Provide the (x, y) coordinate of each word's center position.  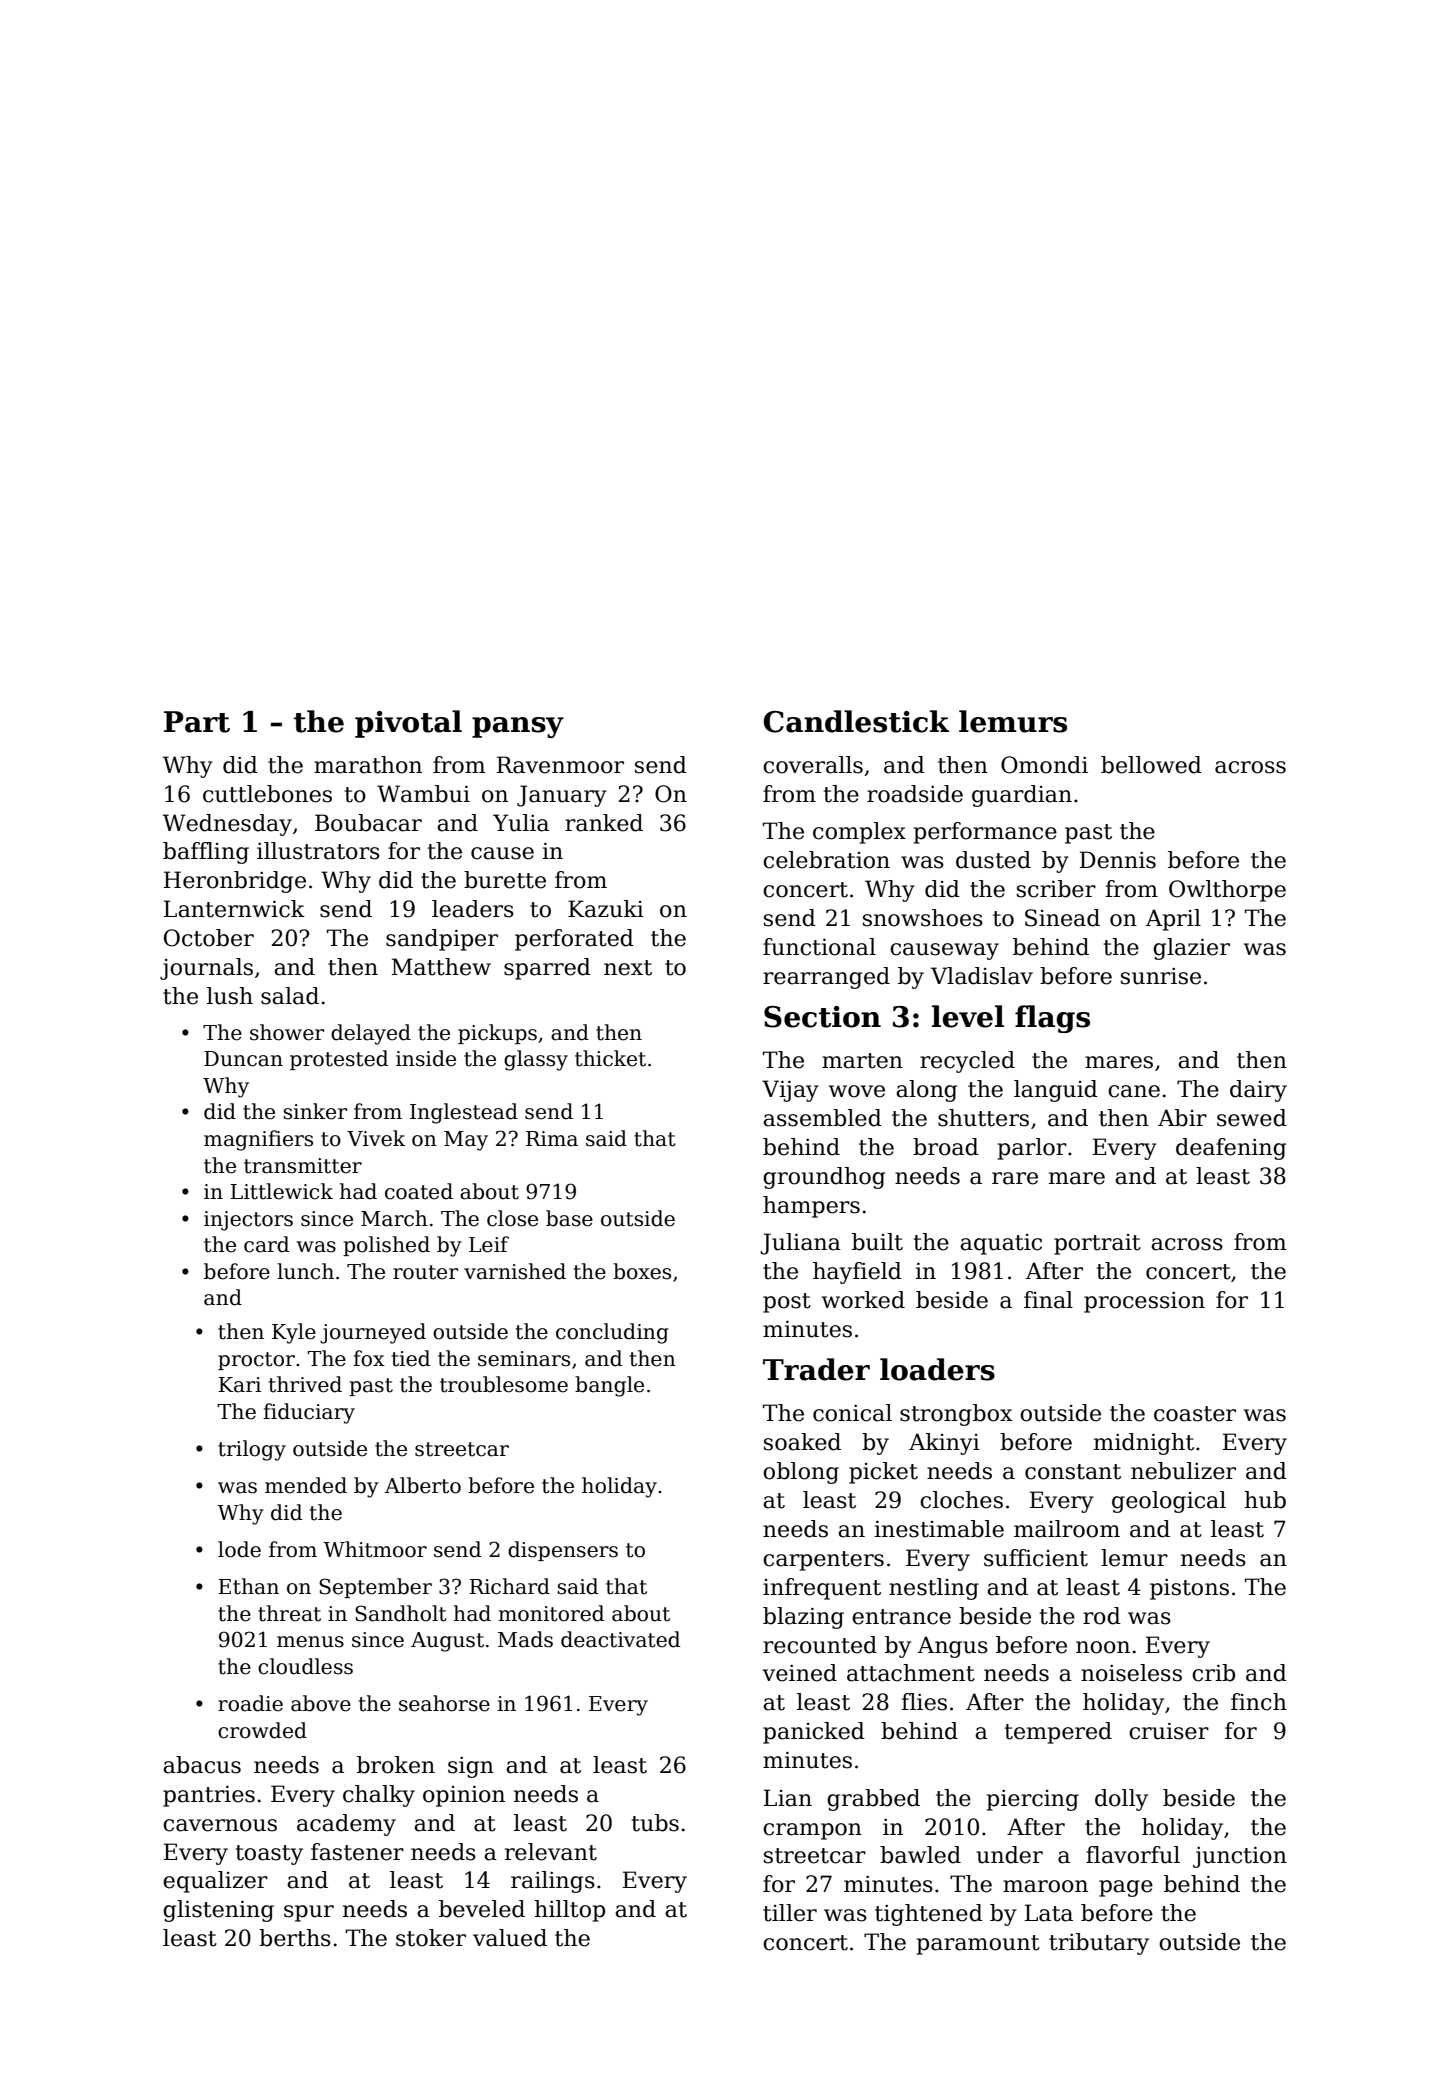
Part (197, 722)
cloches (961, 1500)
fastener (357, 1852)
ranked (604, 823)
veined (799, 1673)
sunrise (1161, 976)
